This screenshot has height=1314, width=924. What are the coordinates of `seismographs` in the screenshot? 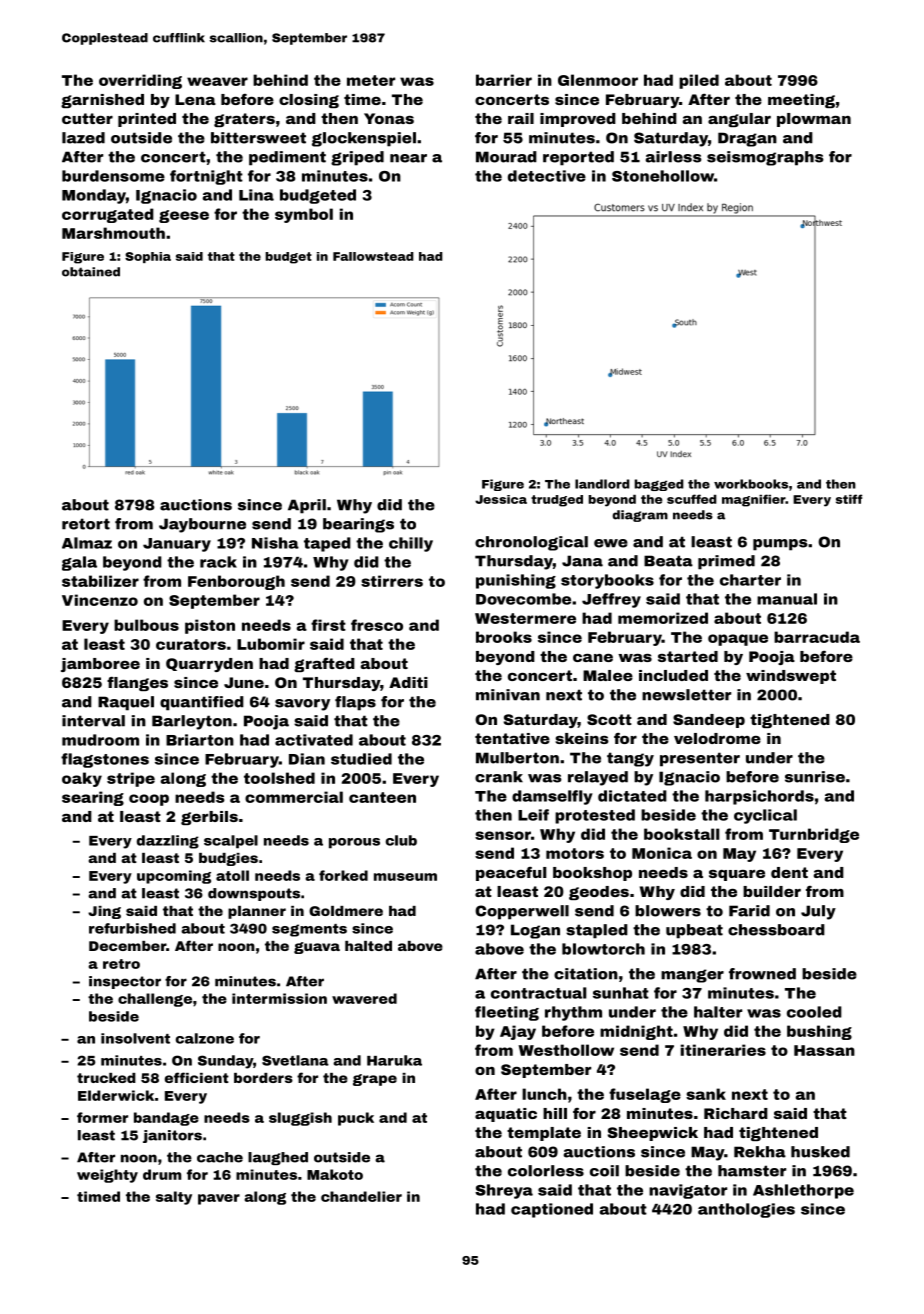 It's located at (765, 158).
